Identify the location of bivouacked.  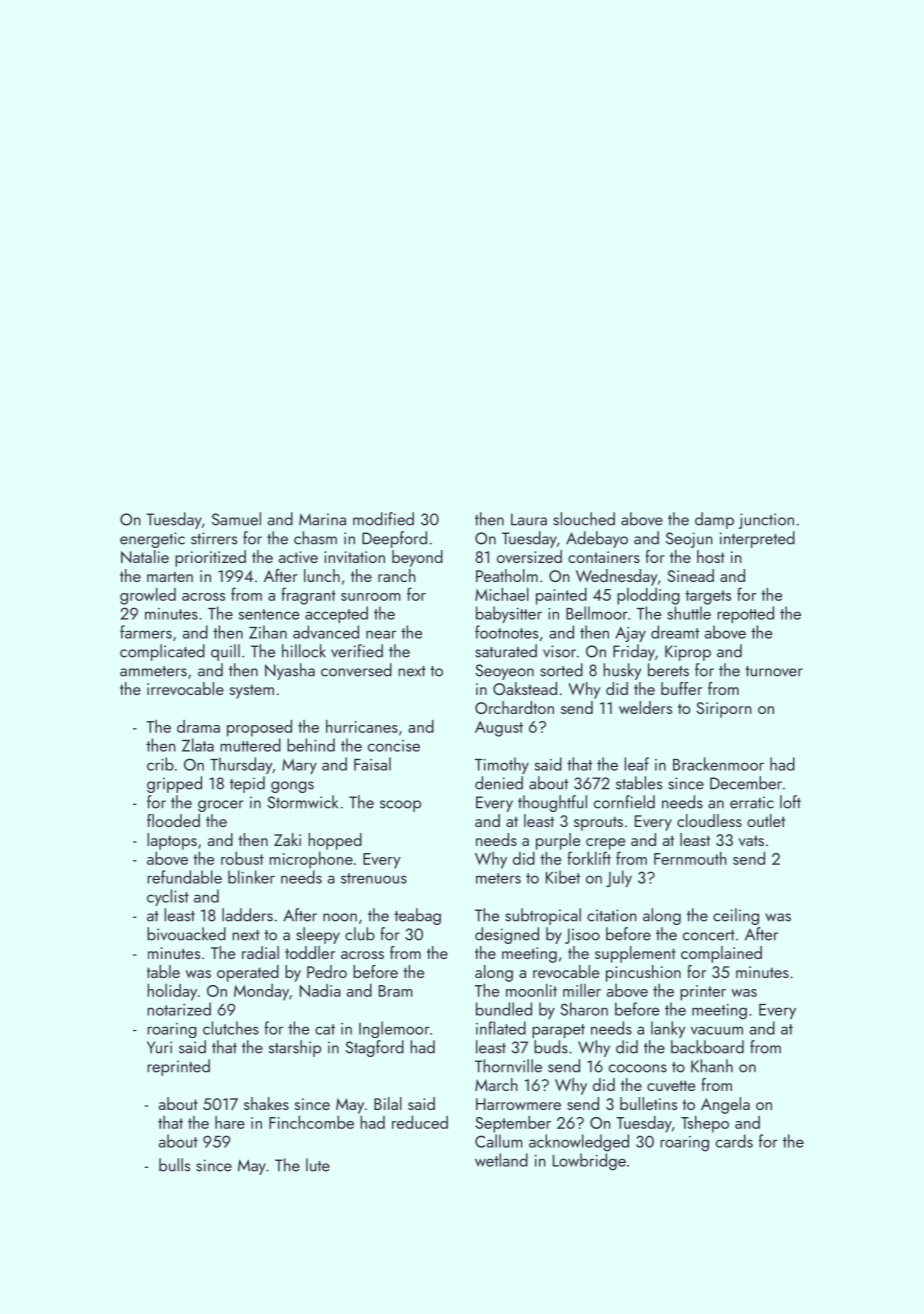
(186, 934).
